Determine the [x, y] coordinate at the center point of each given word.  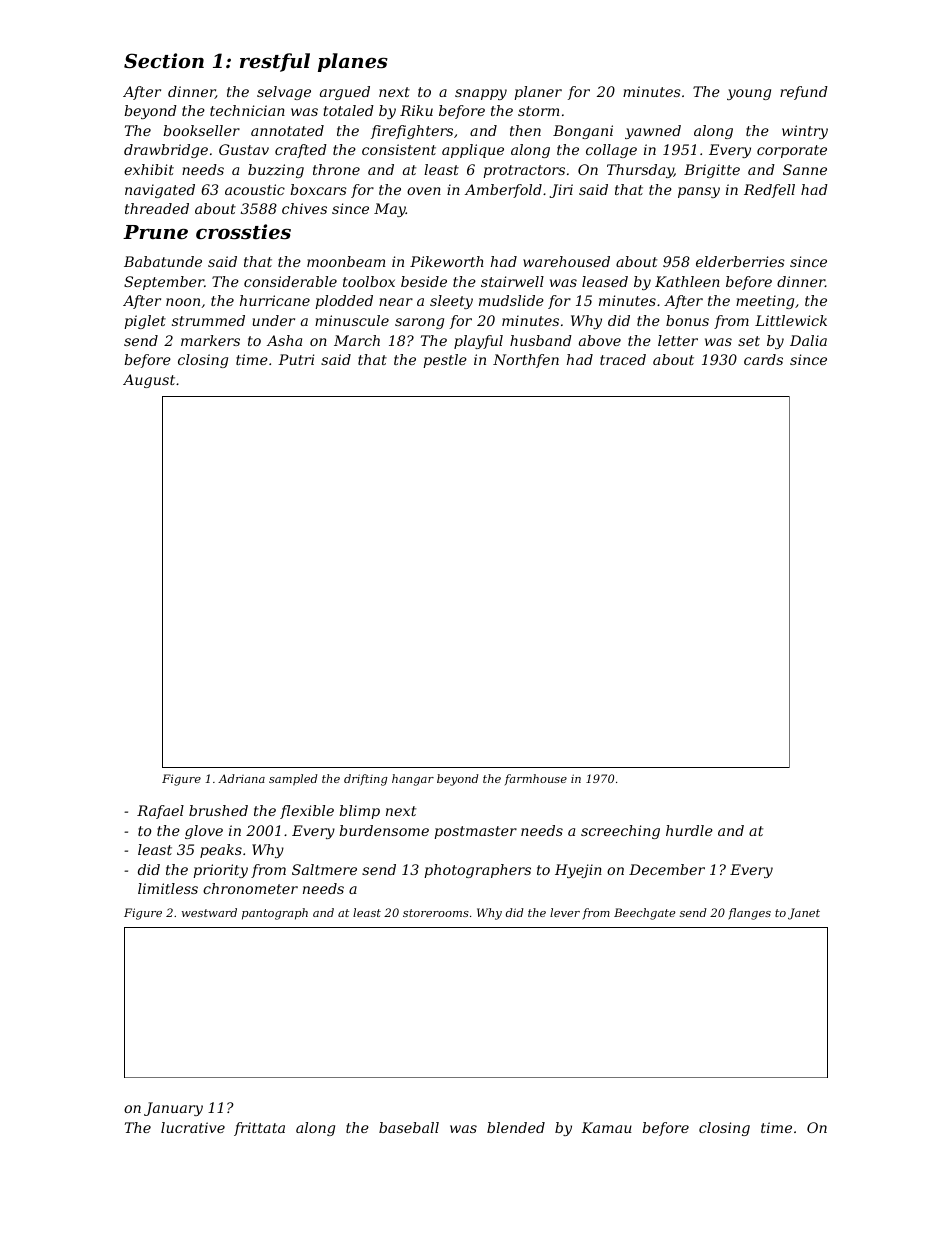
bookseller [201, 130]
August [149, 381]
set [749, 341]
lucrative [193, 1127]
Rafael [160, 812]
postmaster [475, 832]
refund [804, 93]
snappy [481, 94]
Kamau [606, 1127]
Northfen [526, 361]
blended [516, 1127]
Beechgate [645, 914]
